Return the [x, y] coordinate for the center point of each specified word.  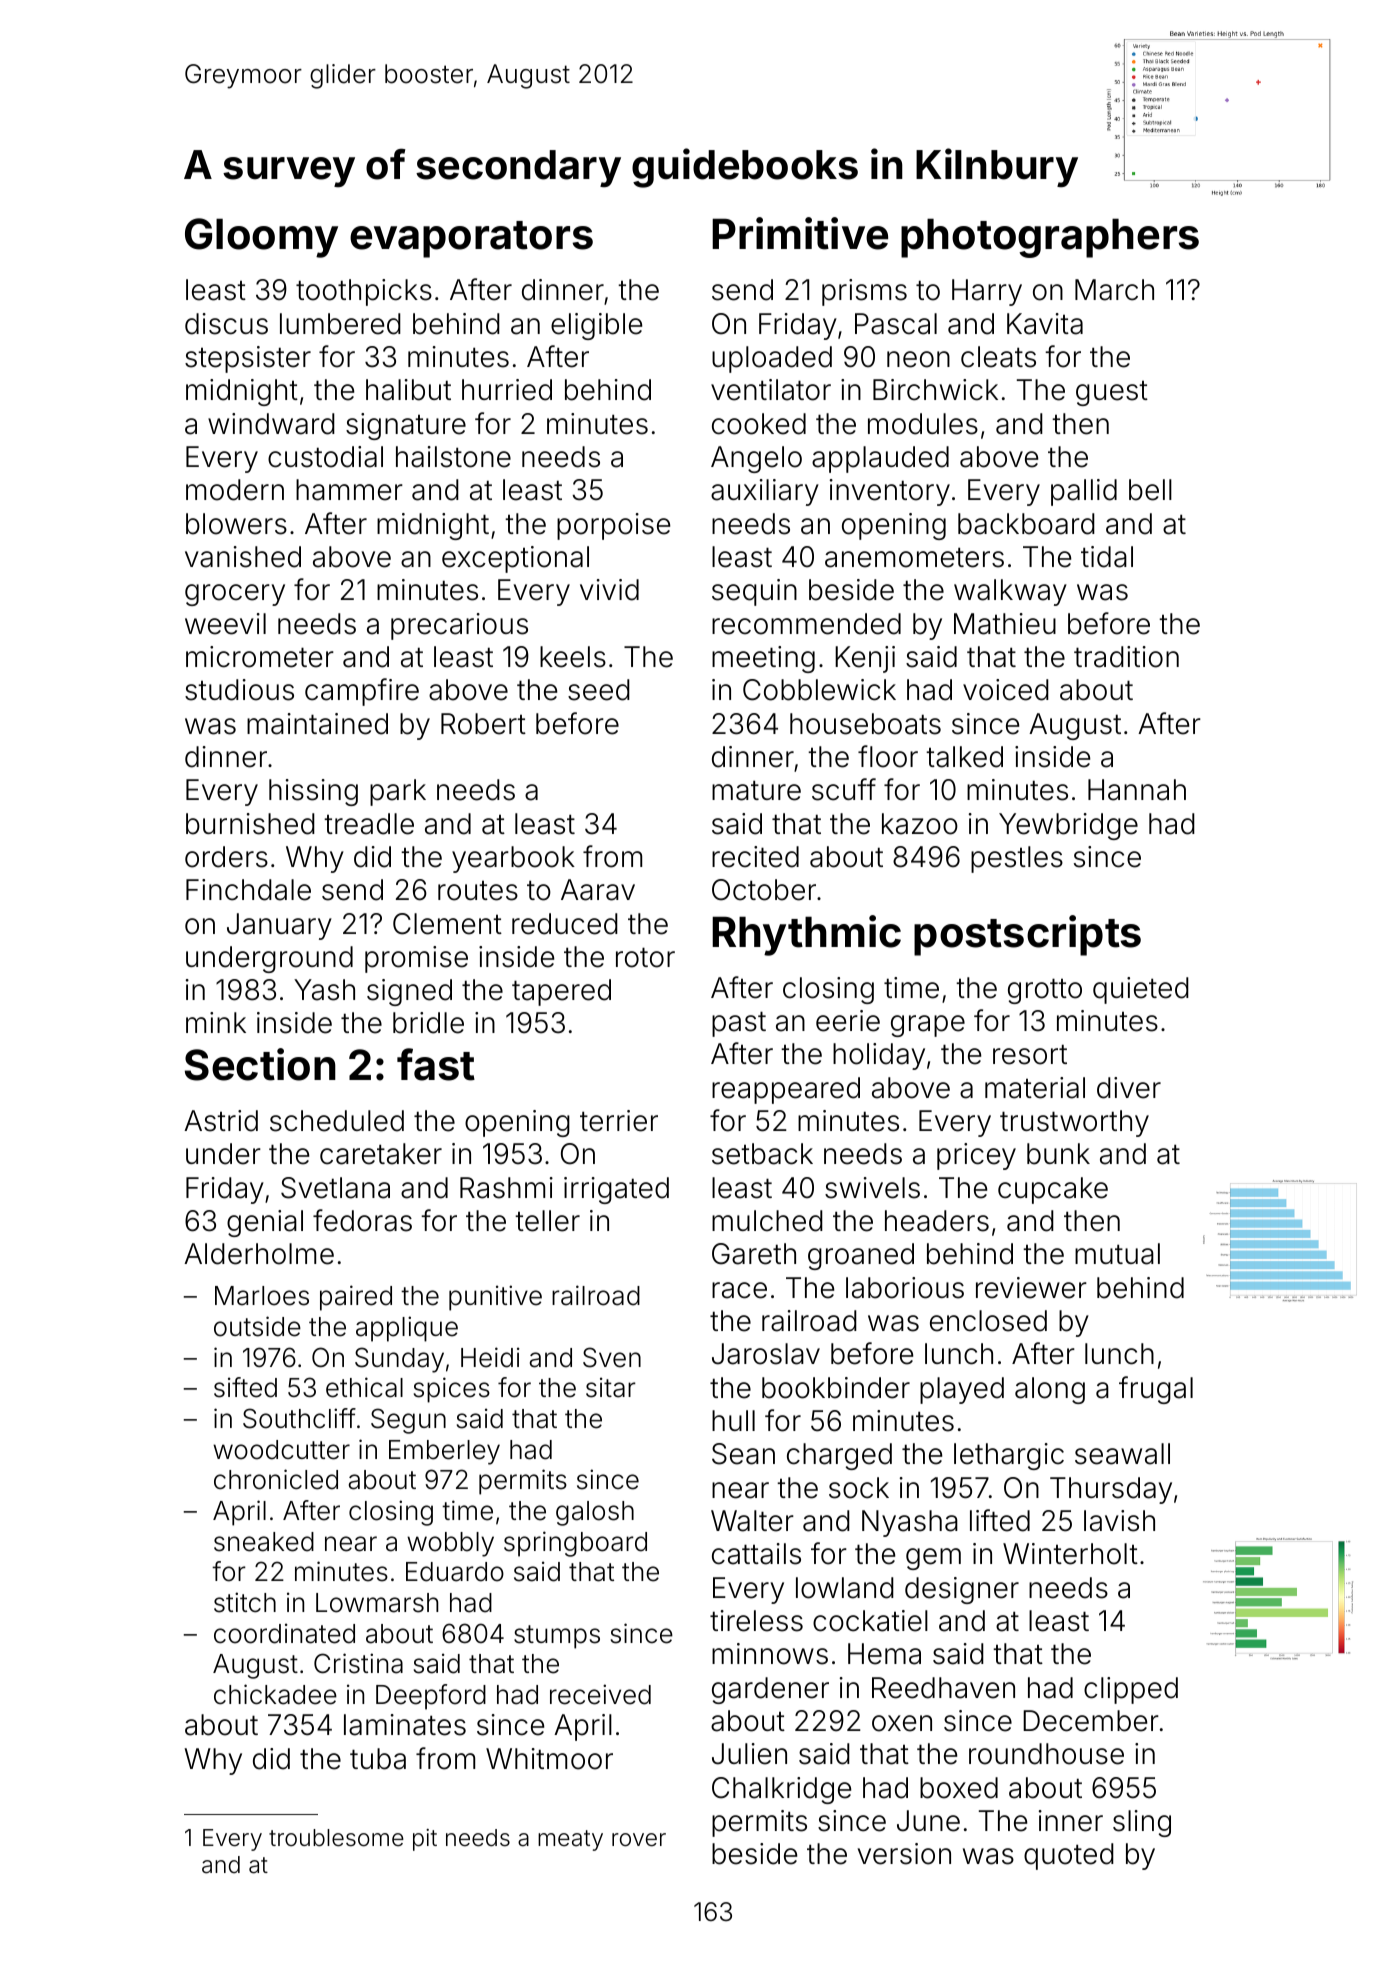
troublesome [336, 1838]
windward [271, 424]
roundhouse [1046, 1754]
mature [756, 790]
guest [1112, 393]
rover [639, 1840]
